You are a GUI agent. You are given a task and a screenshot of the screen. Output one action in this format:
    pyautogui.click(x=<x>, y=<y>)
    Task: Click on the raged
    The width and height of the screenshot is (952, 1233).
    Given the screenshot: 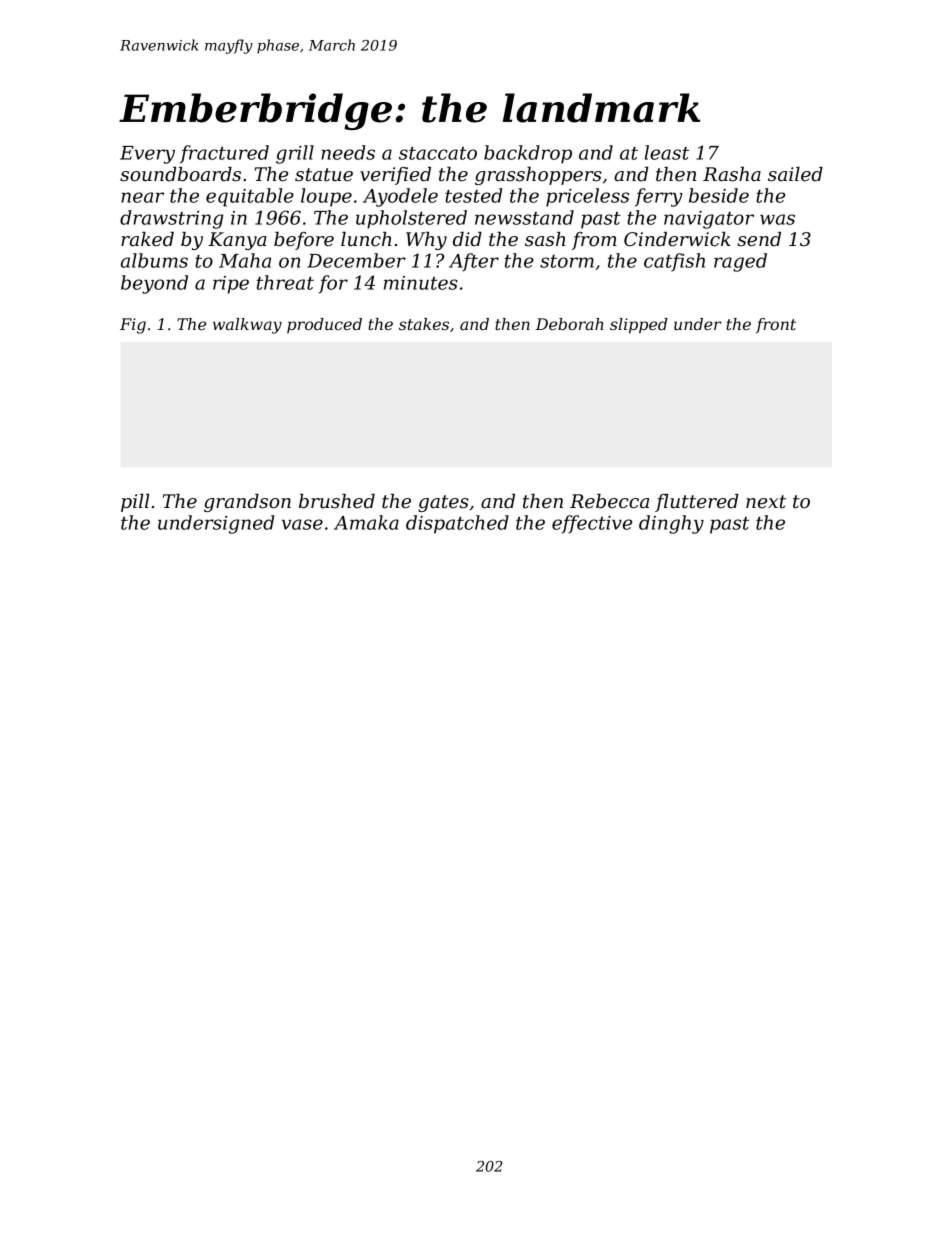 What is the action you would take?
    pyautogui.click(x=740, y=262)
